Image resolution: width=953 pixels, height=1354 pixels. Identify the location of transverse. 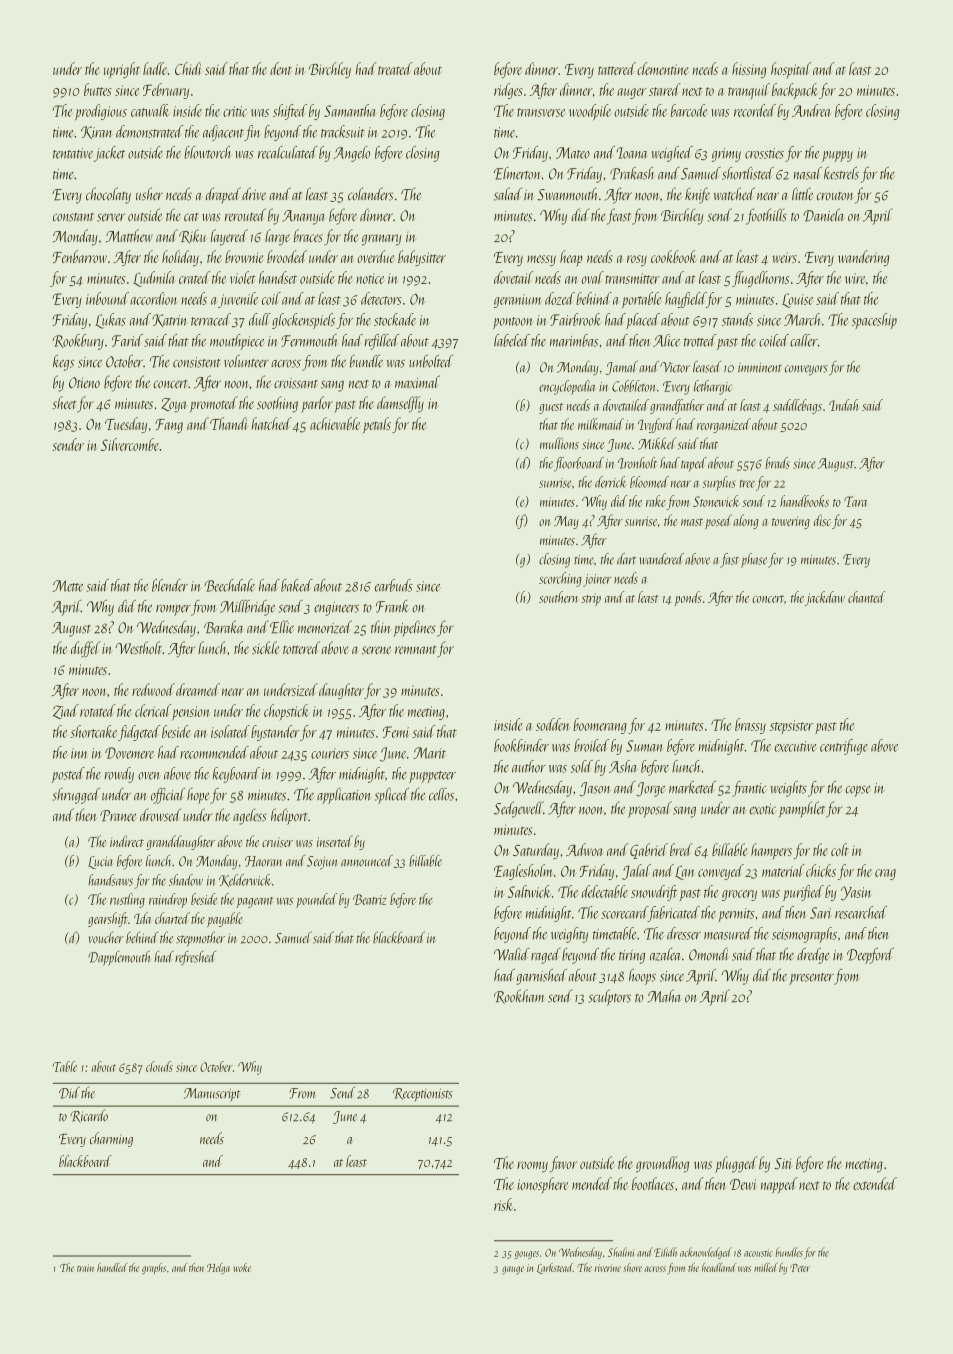
(541, 112).
